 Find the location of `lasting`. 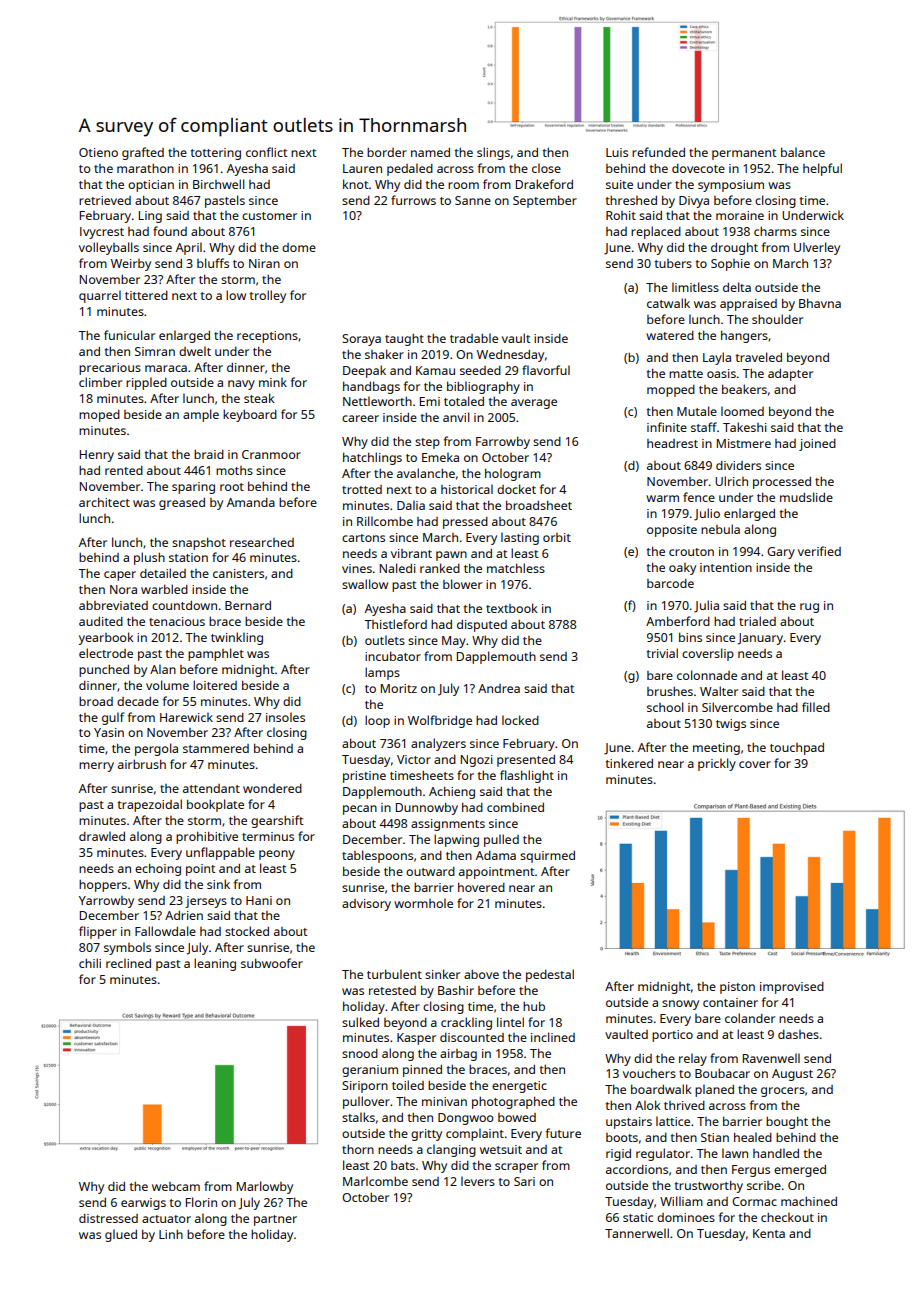

lasting is located at coordinates (520, 538).
